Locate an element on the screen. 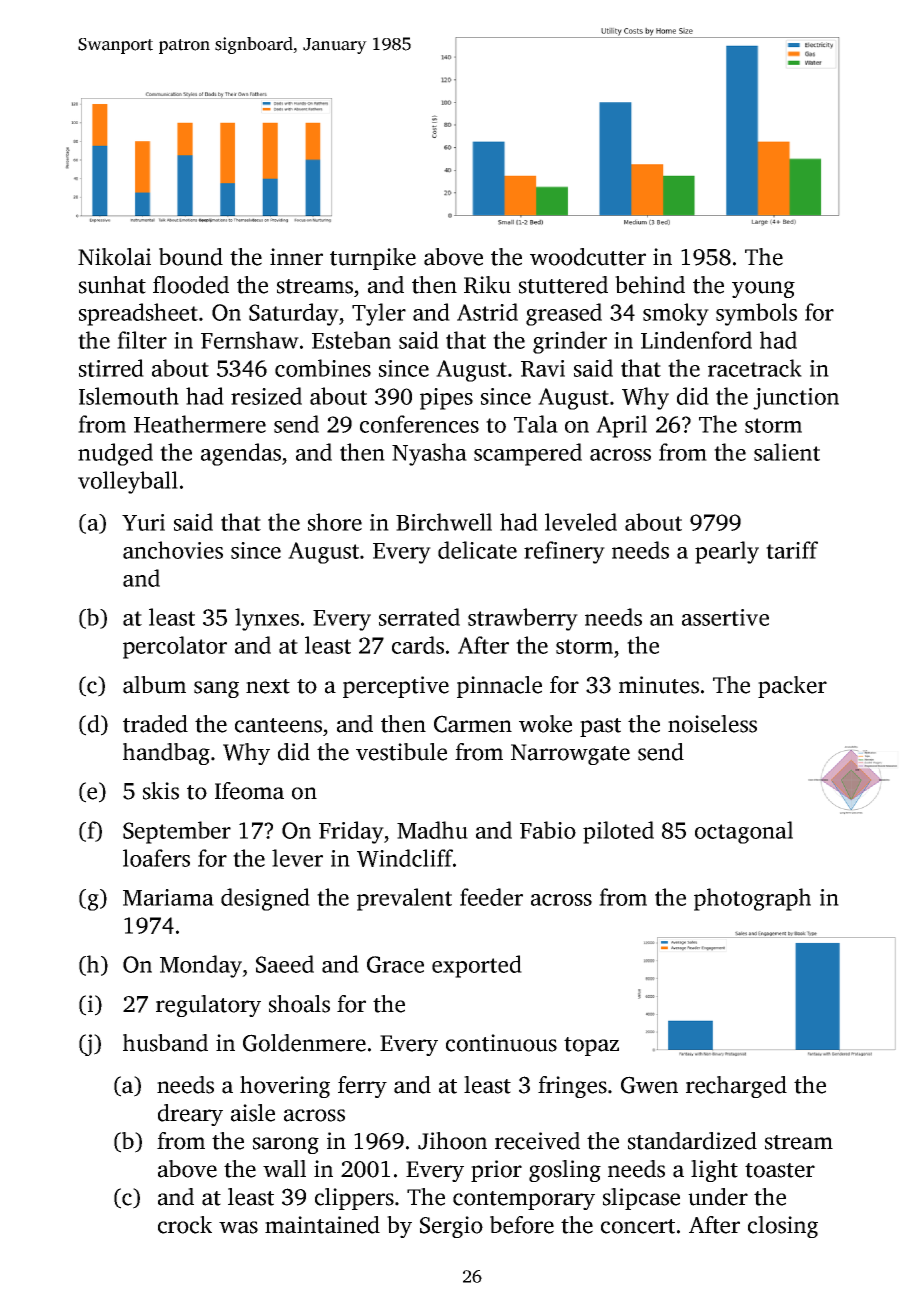  bound is located at coordinates (191, 257).
